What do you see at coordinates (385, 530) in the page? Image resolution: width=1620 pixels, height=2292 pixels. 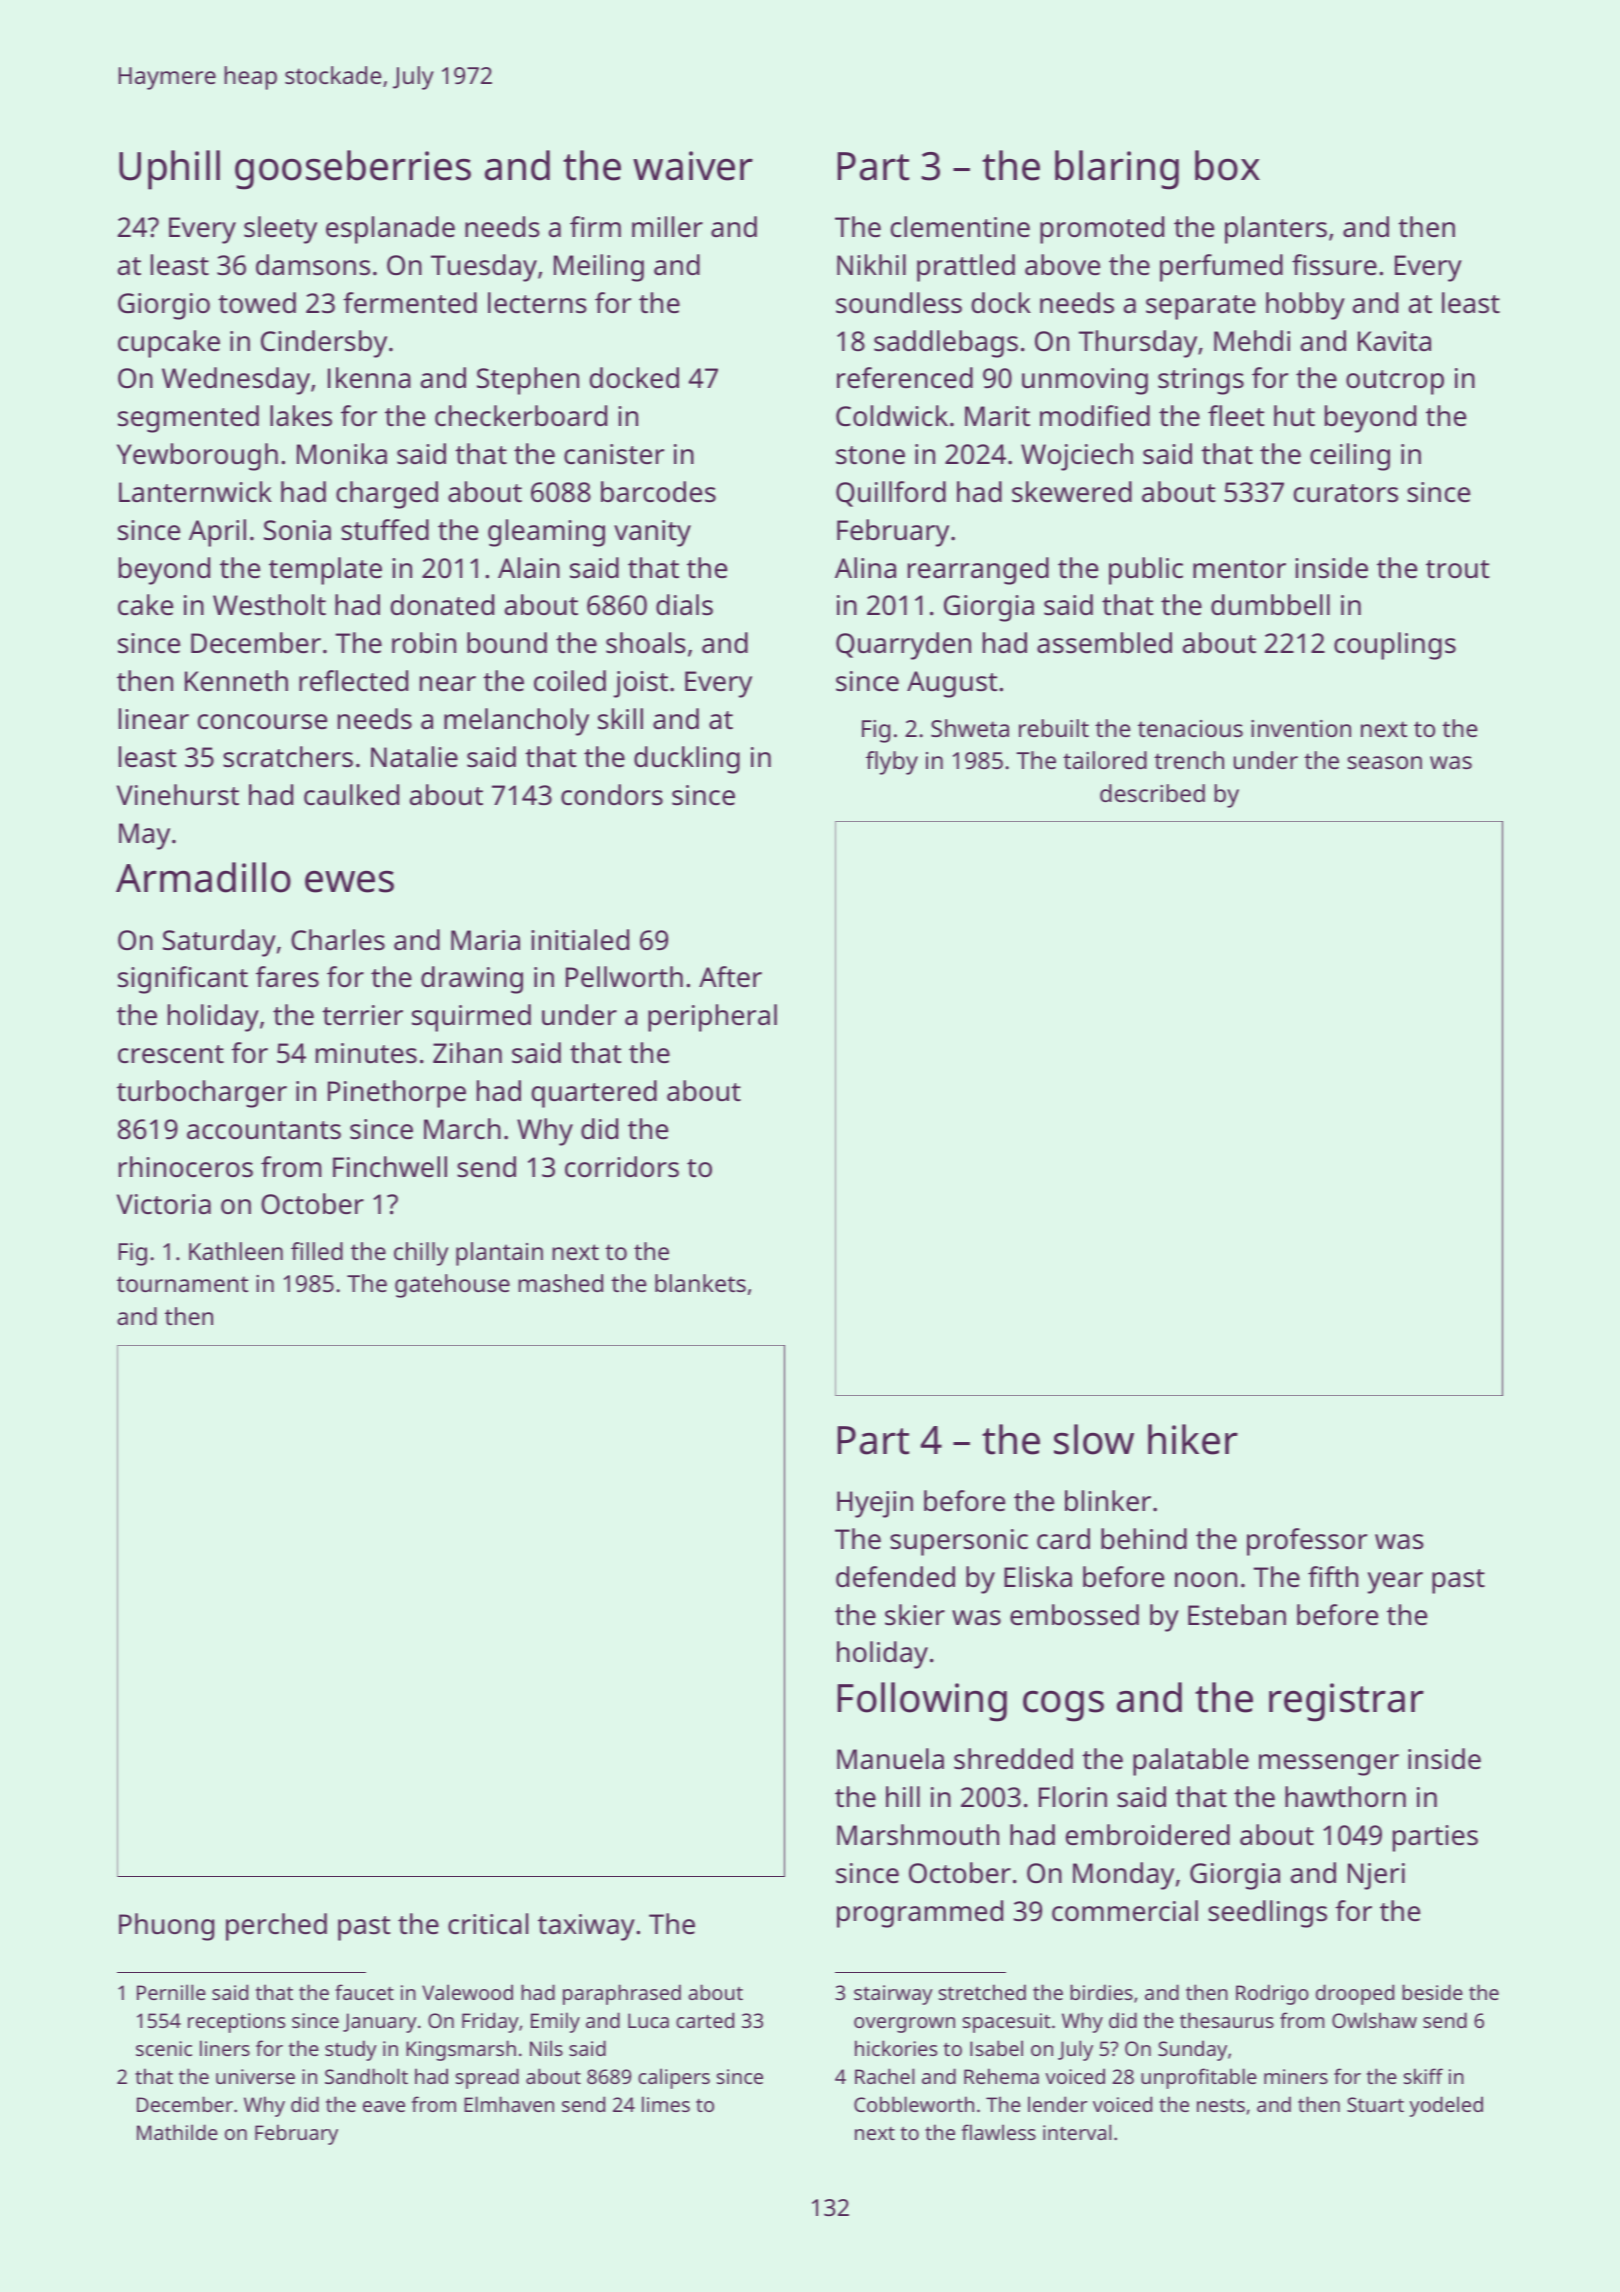 I see `stuffed` at bounding box center [385, 530].
